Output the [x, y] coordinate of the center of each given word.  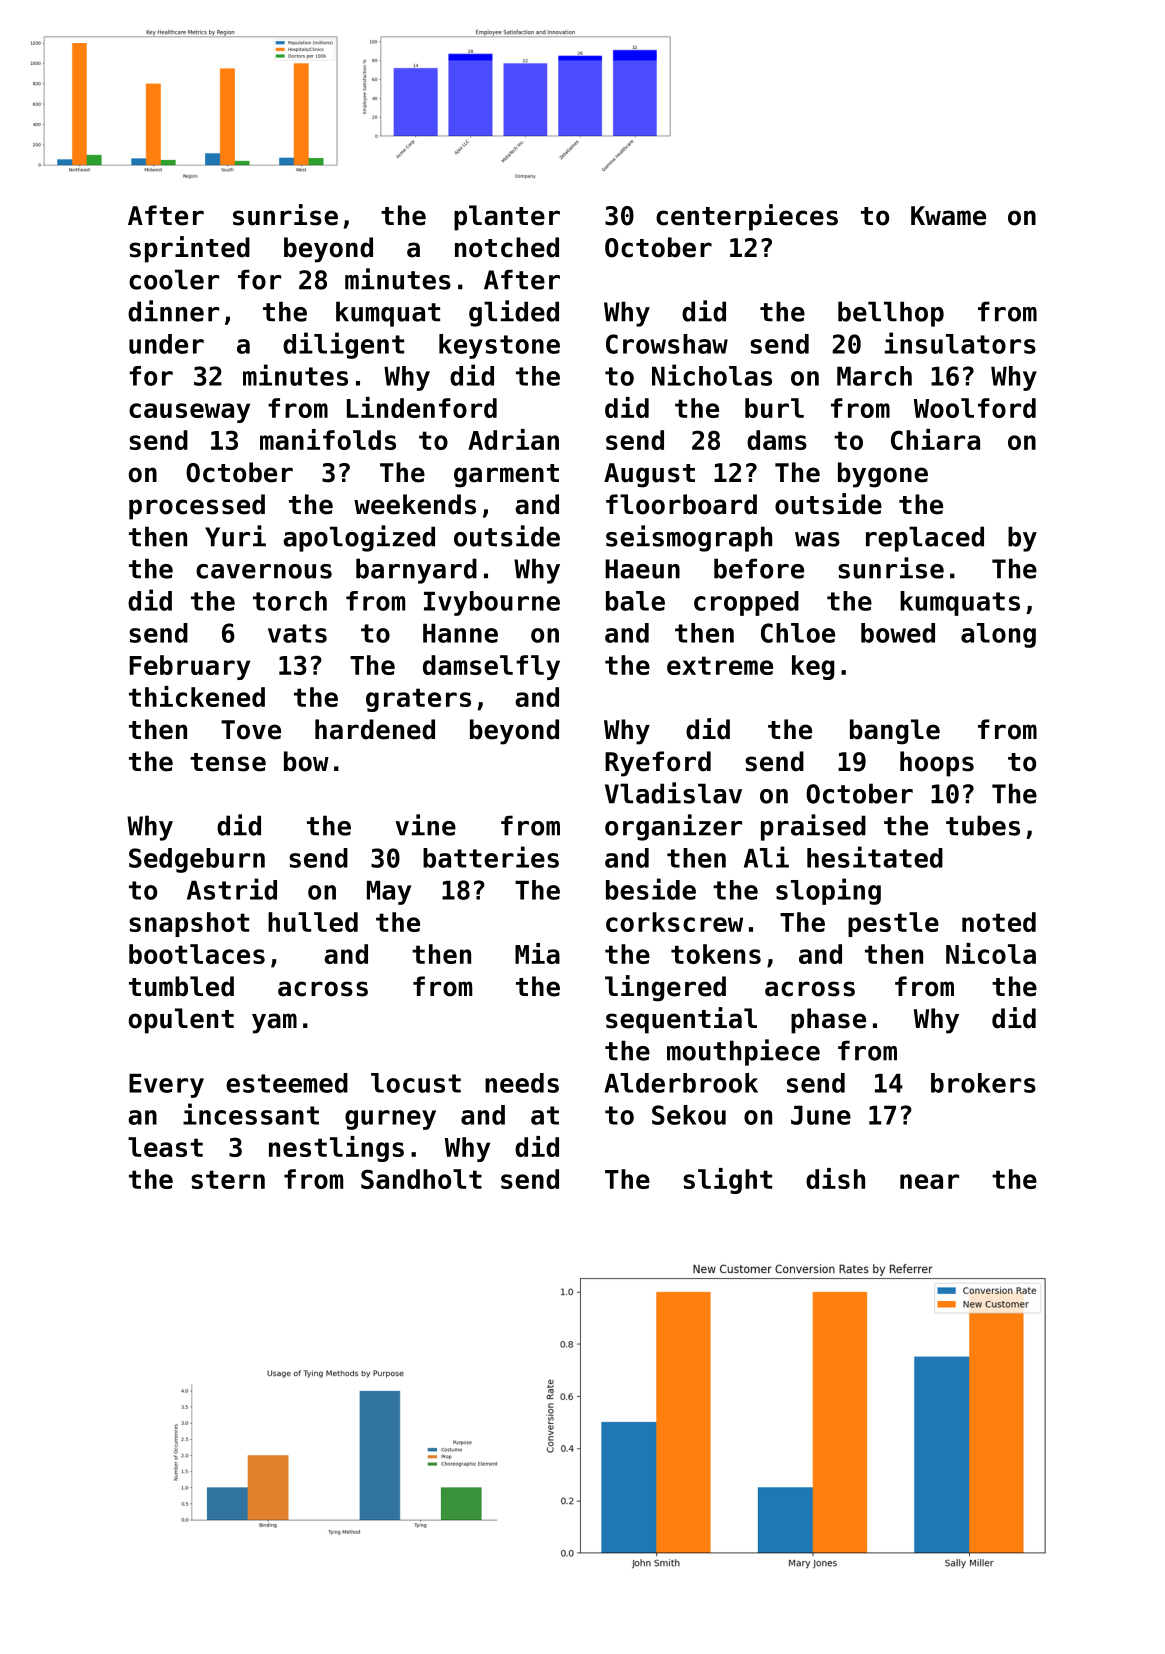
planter [507, 218]
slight [727, 1181]
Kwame [948, 216]
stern [228, 1179]
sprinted [189, 249]
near [929, 1181]
